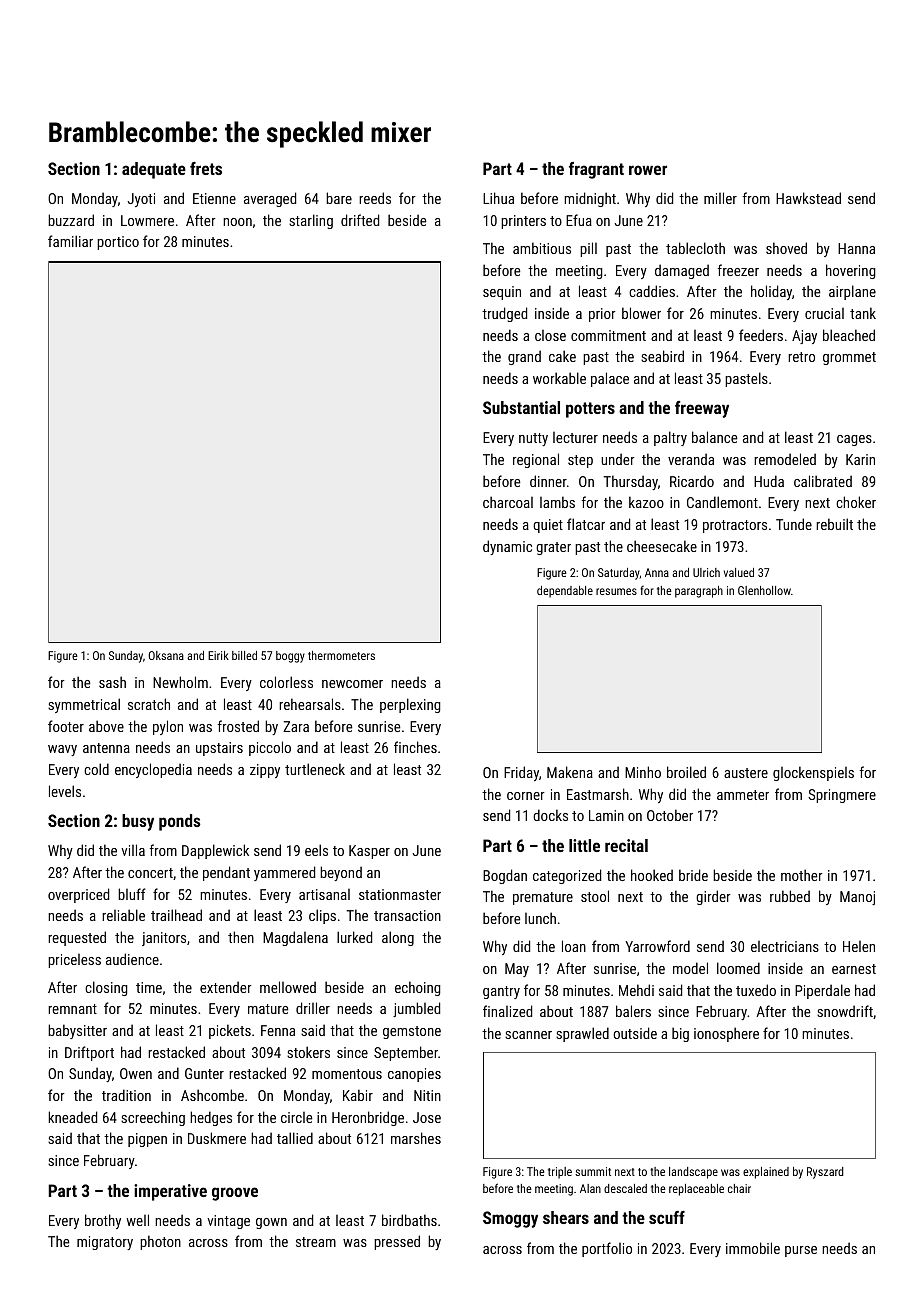 The height and width of the screenshot is (1308, 924). I want to click on adequate, so click(154, 170).
